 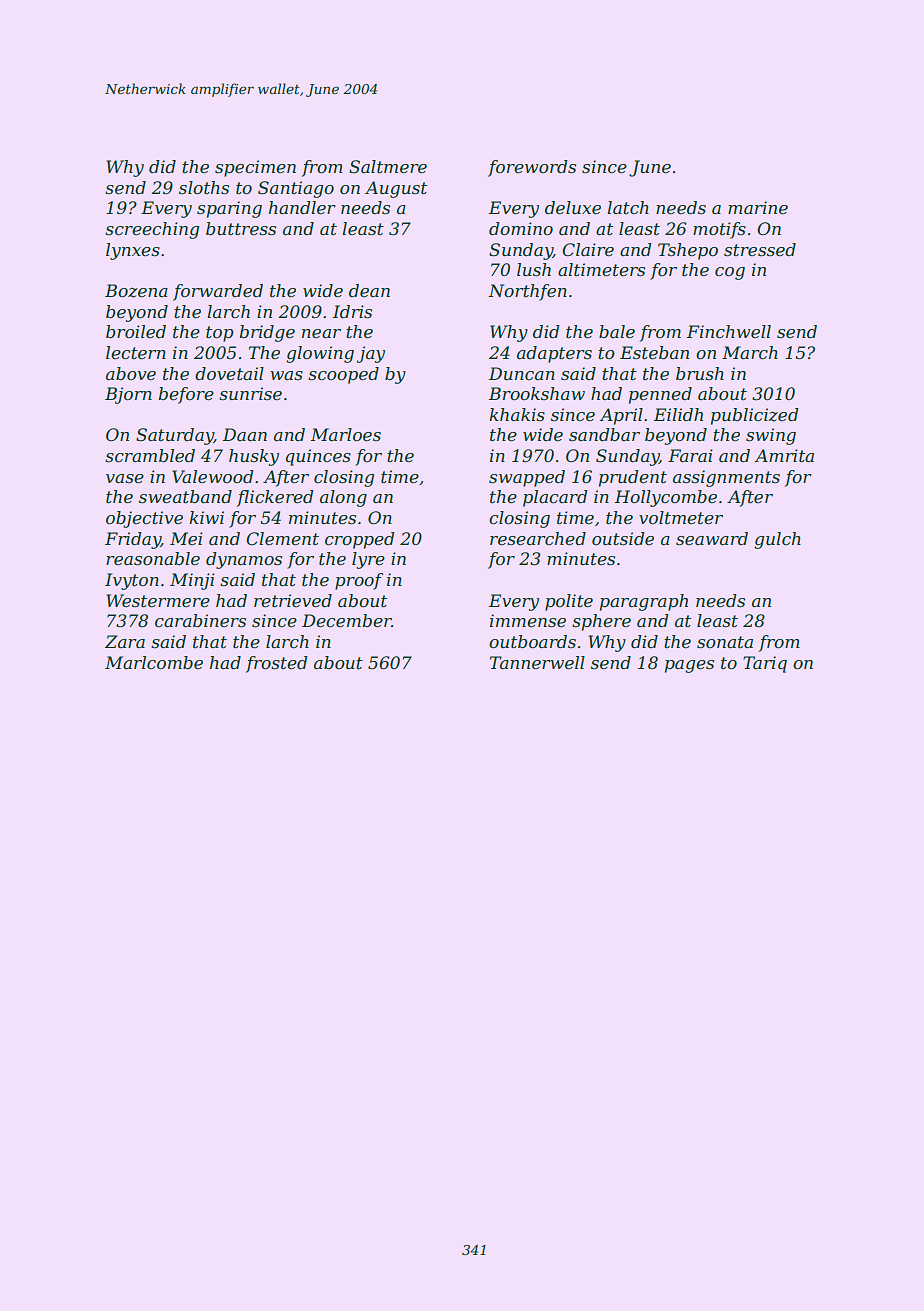 I want to click on Zara, so click(x=125, y=641).
